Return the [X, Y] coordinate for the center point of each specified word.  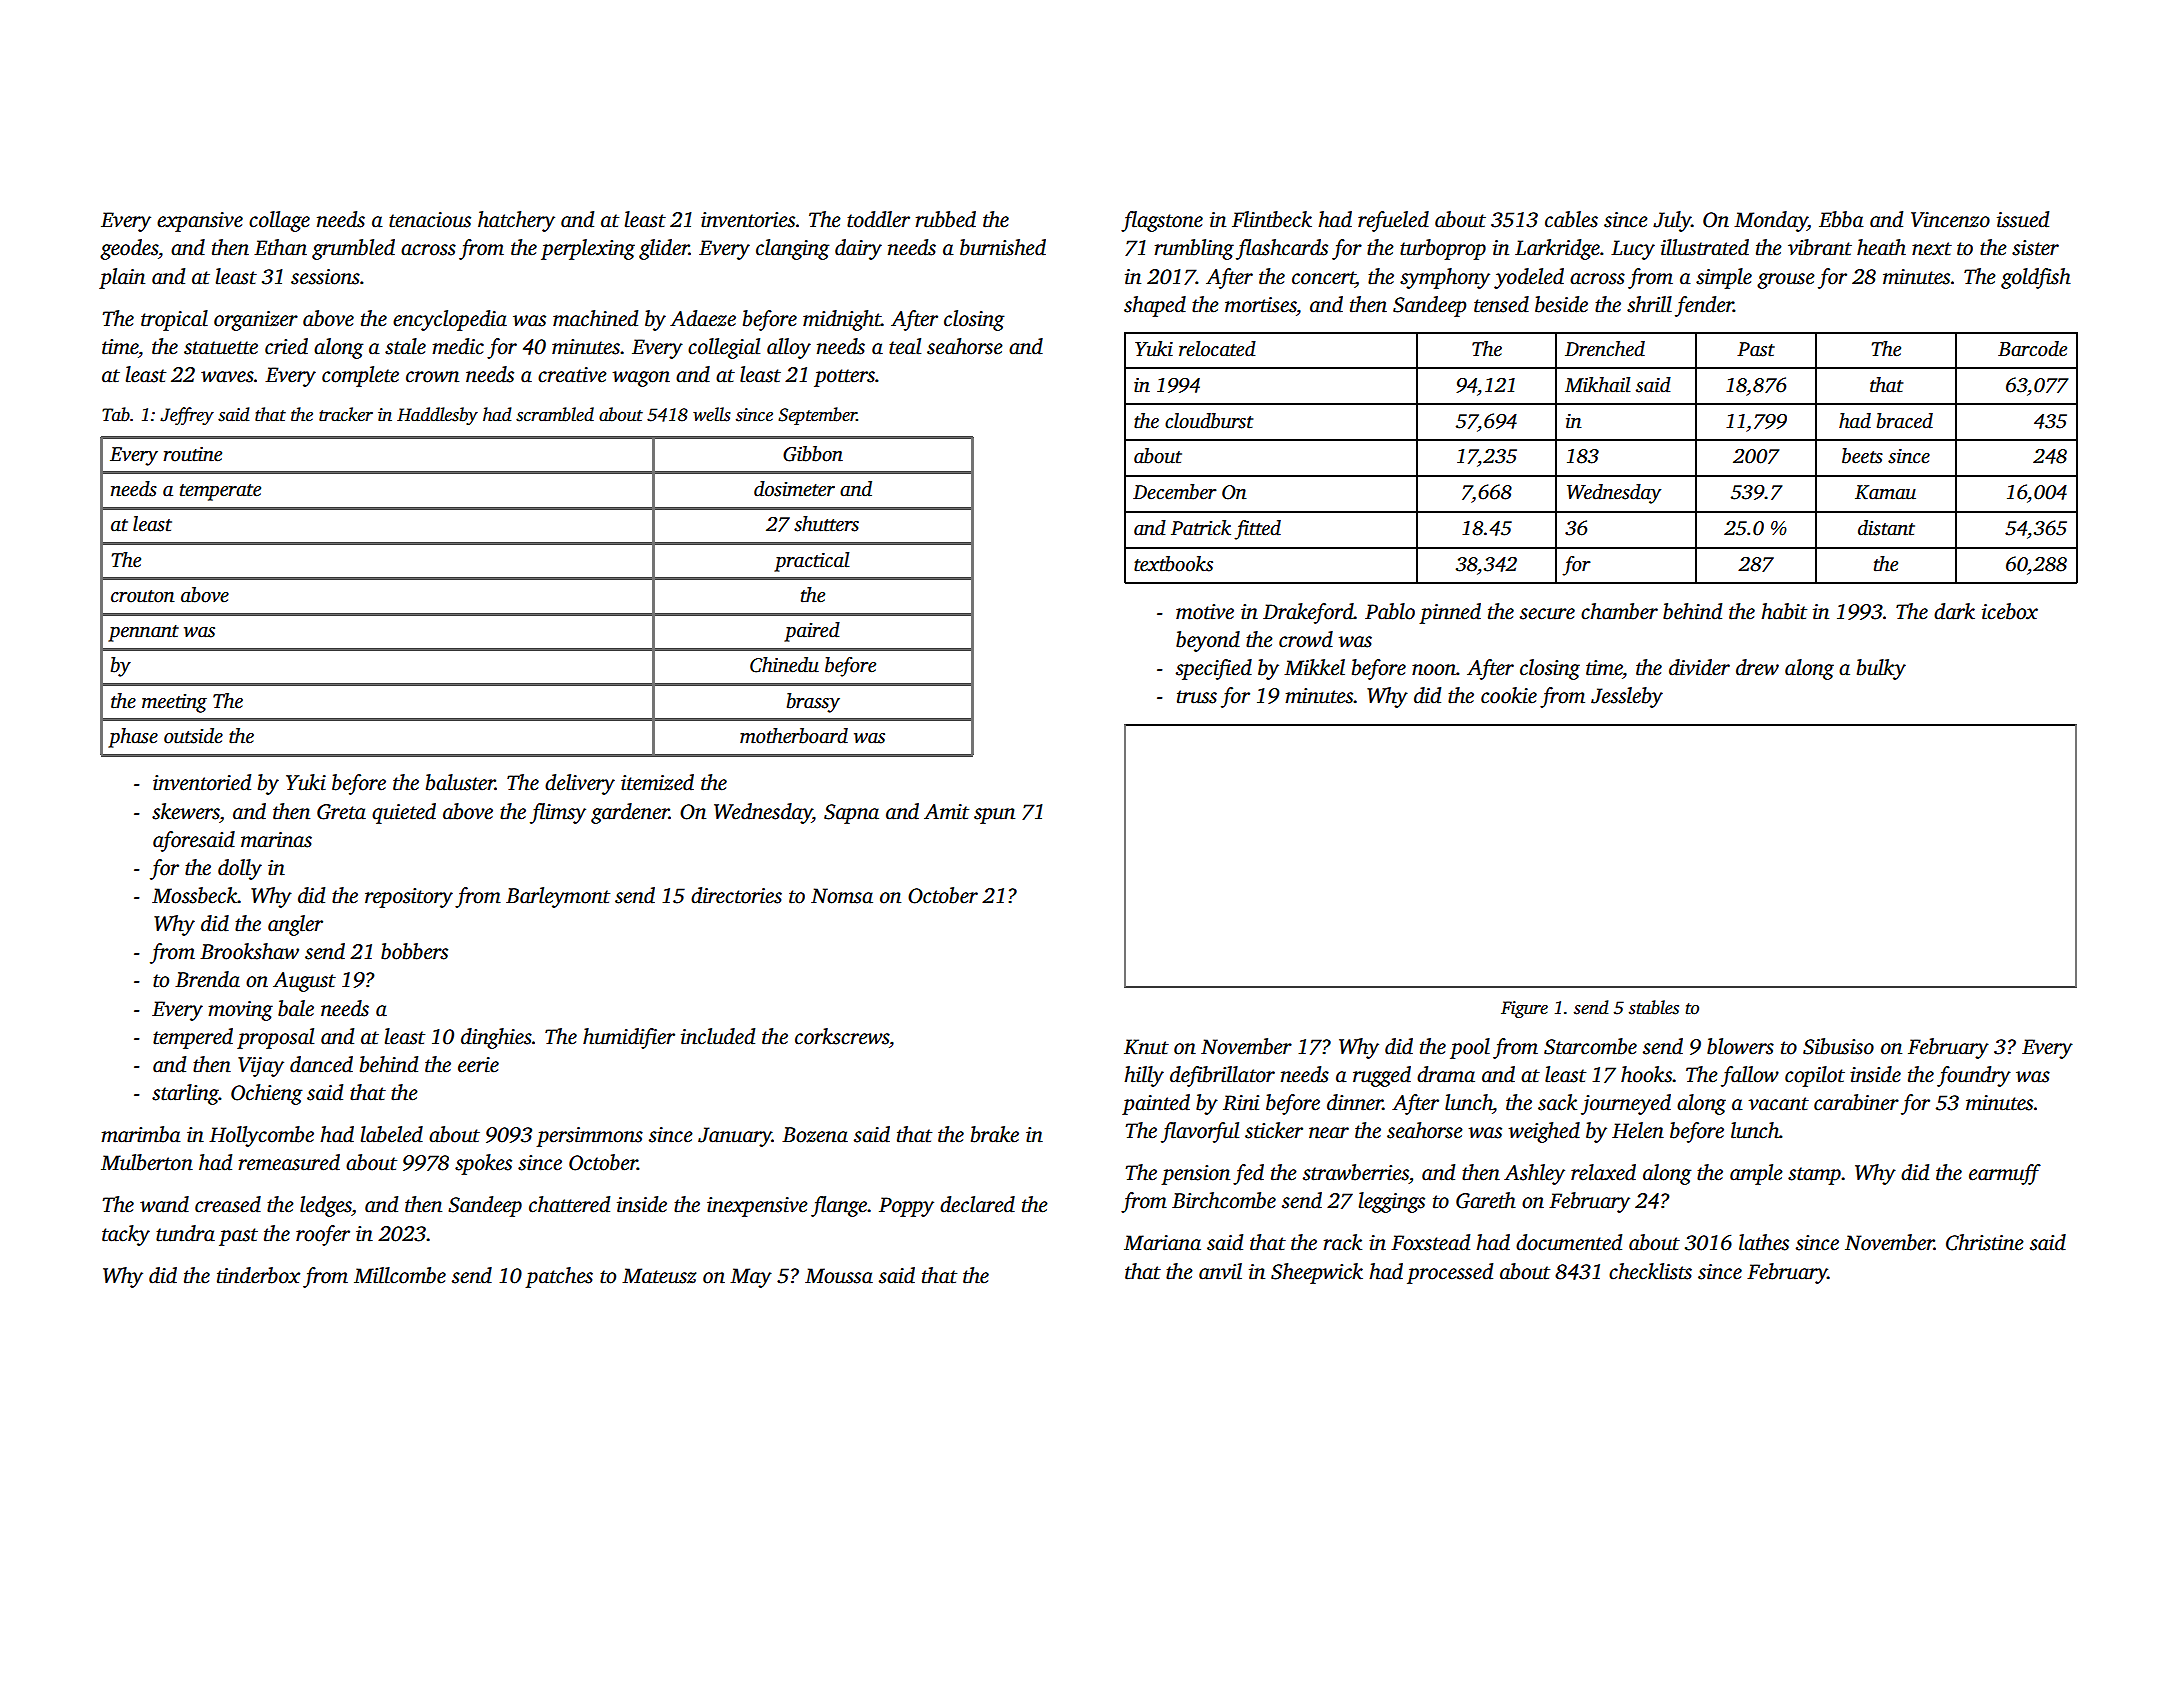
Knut [1146, 1047]
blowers [1740, 1046]
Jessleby [1627, 697]
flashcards [1282, 249]
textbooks [1173, 564]
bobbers [414, 951]
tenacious [430, 220]
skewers [186, 811]
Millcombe [400, 1275]
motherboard [794, 736]
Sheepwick [1317, 1273]
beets [1862, 456]
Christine [1985, 1242]
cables [1571, 219]
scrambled [555, 414]
